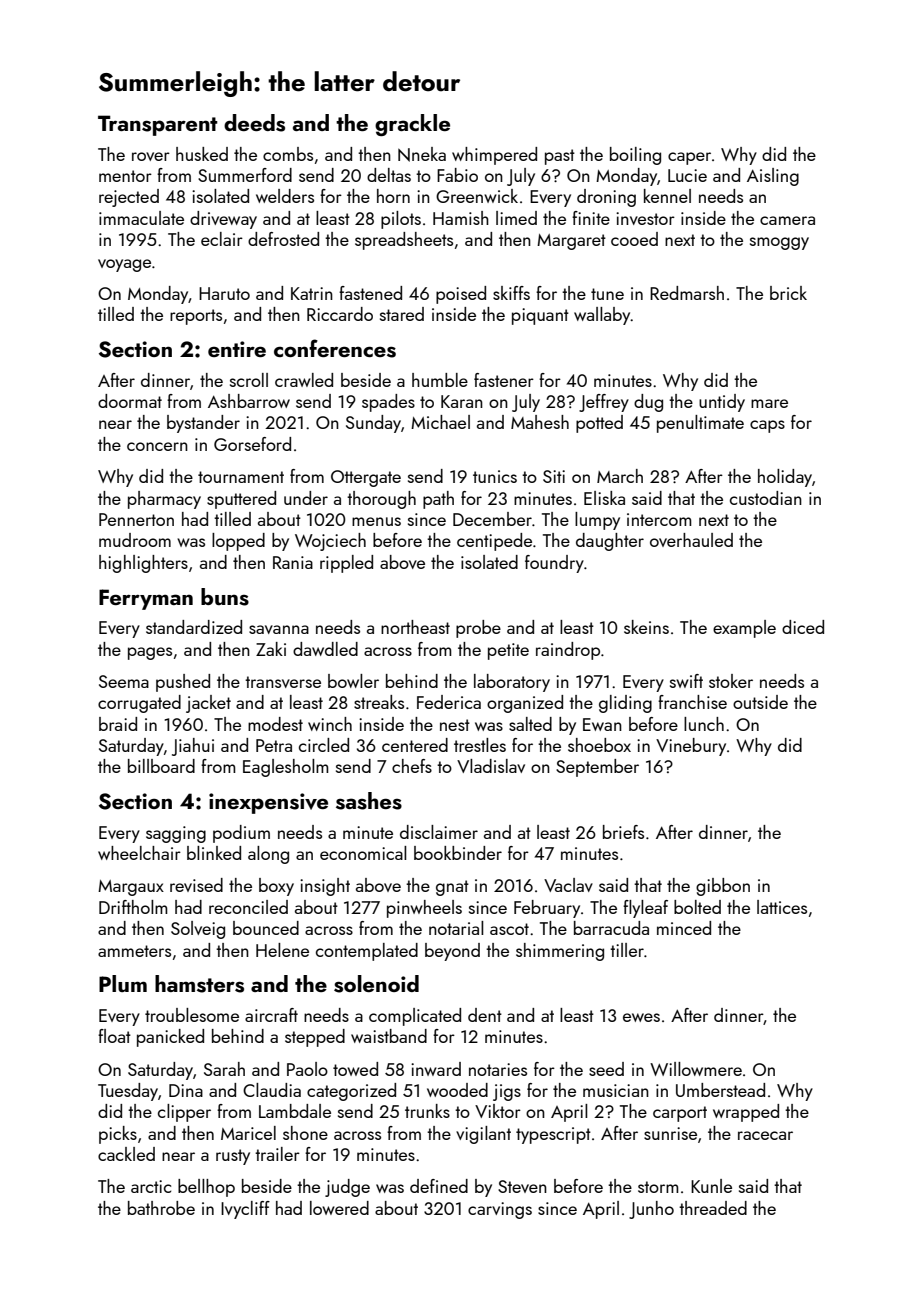  Describe the element at coordinates (254, 123) in the page. I see `deeds` at that location.
